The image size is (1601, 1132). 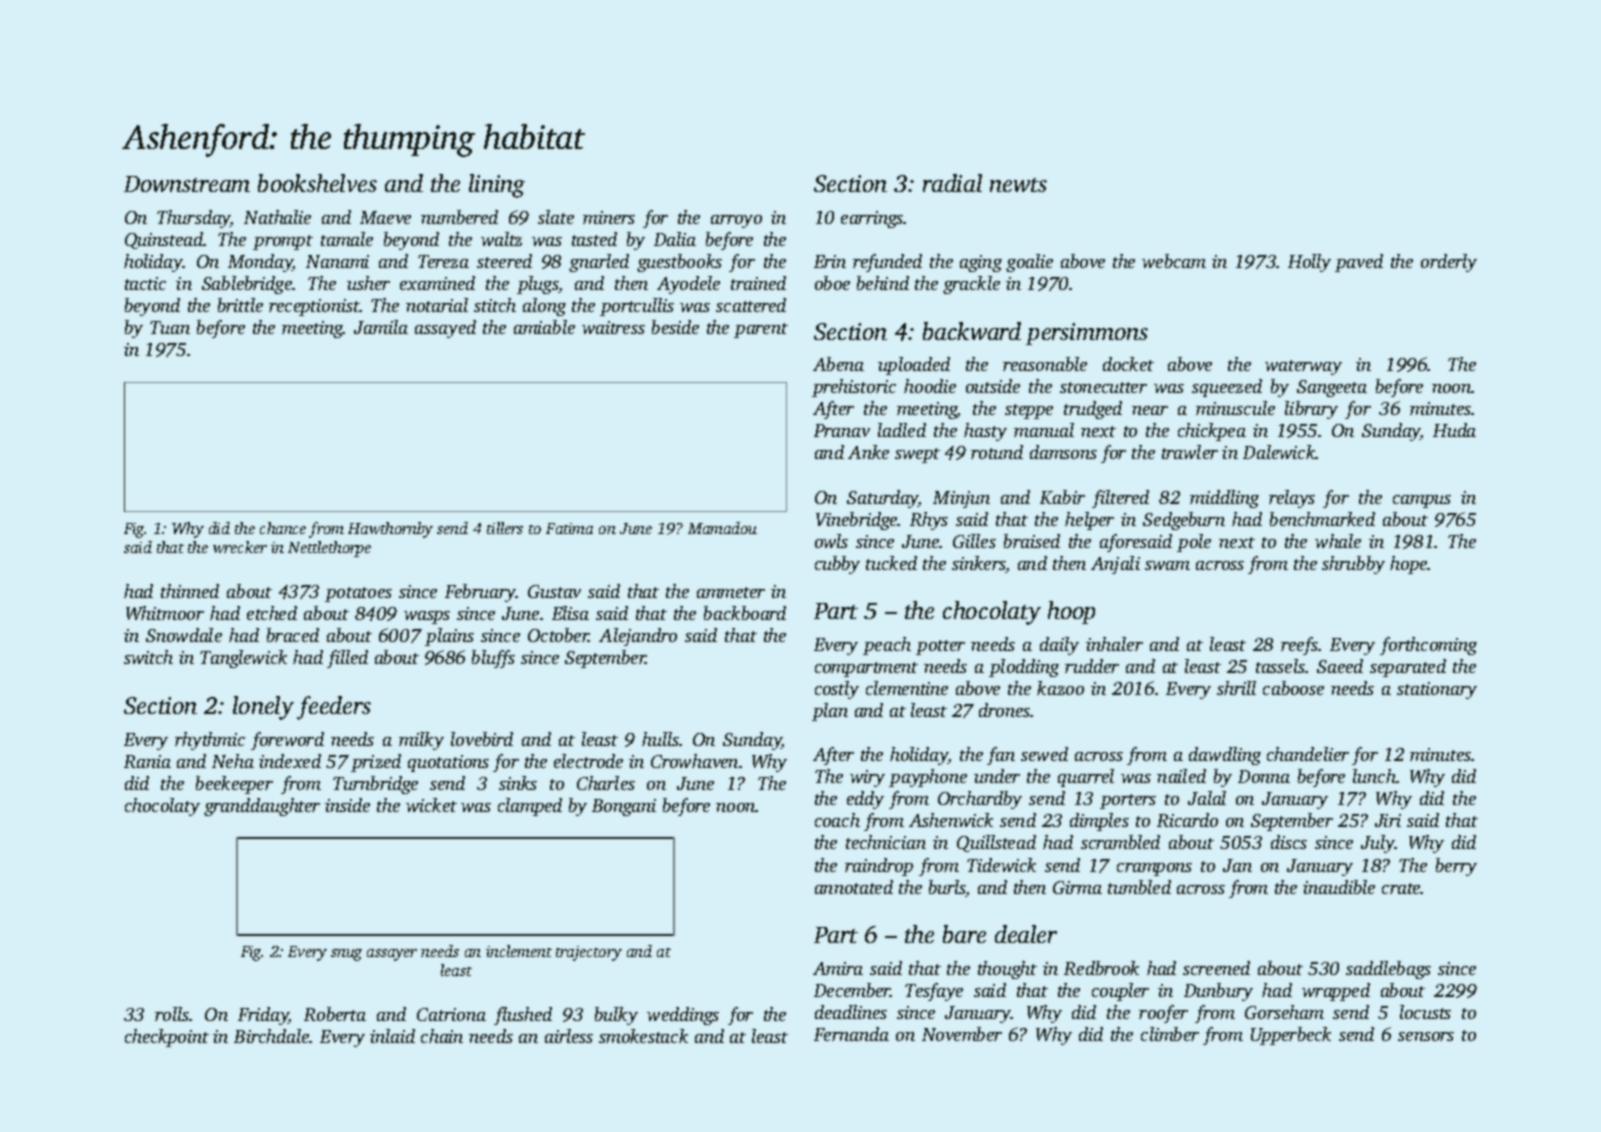 I want to click on swam, so click(x=1167, y=565).
